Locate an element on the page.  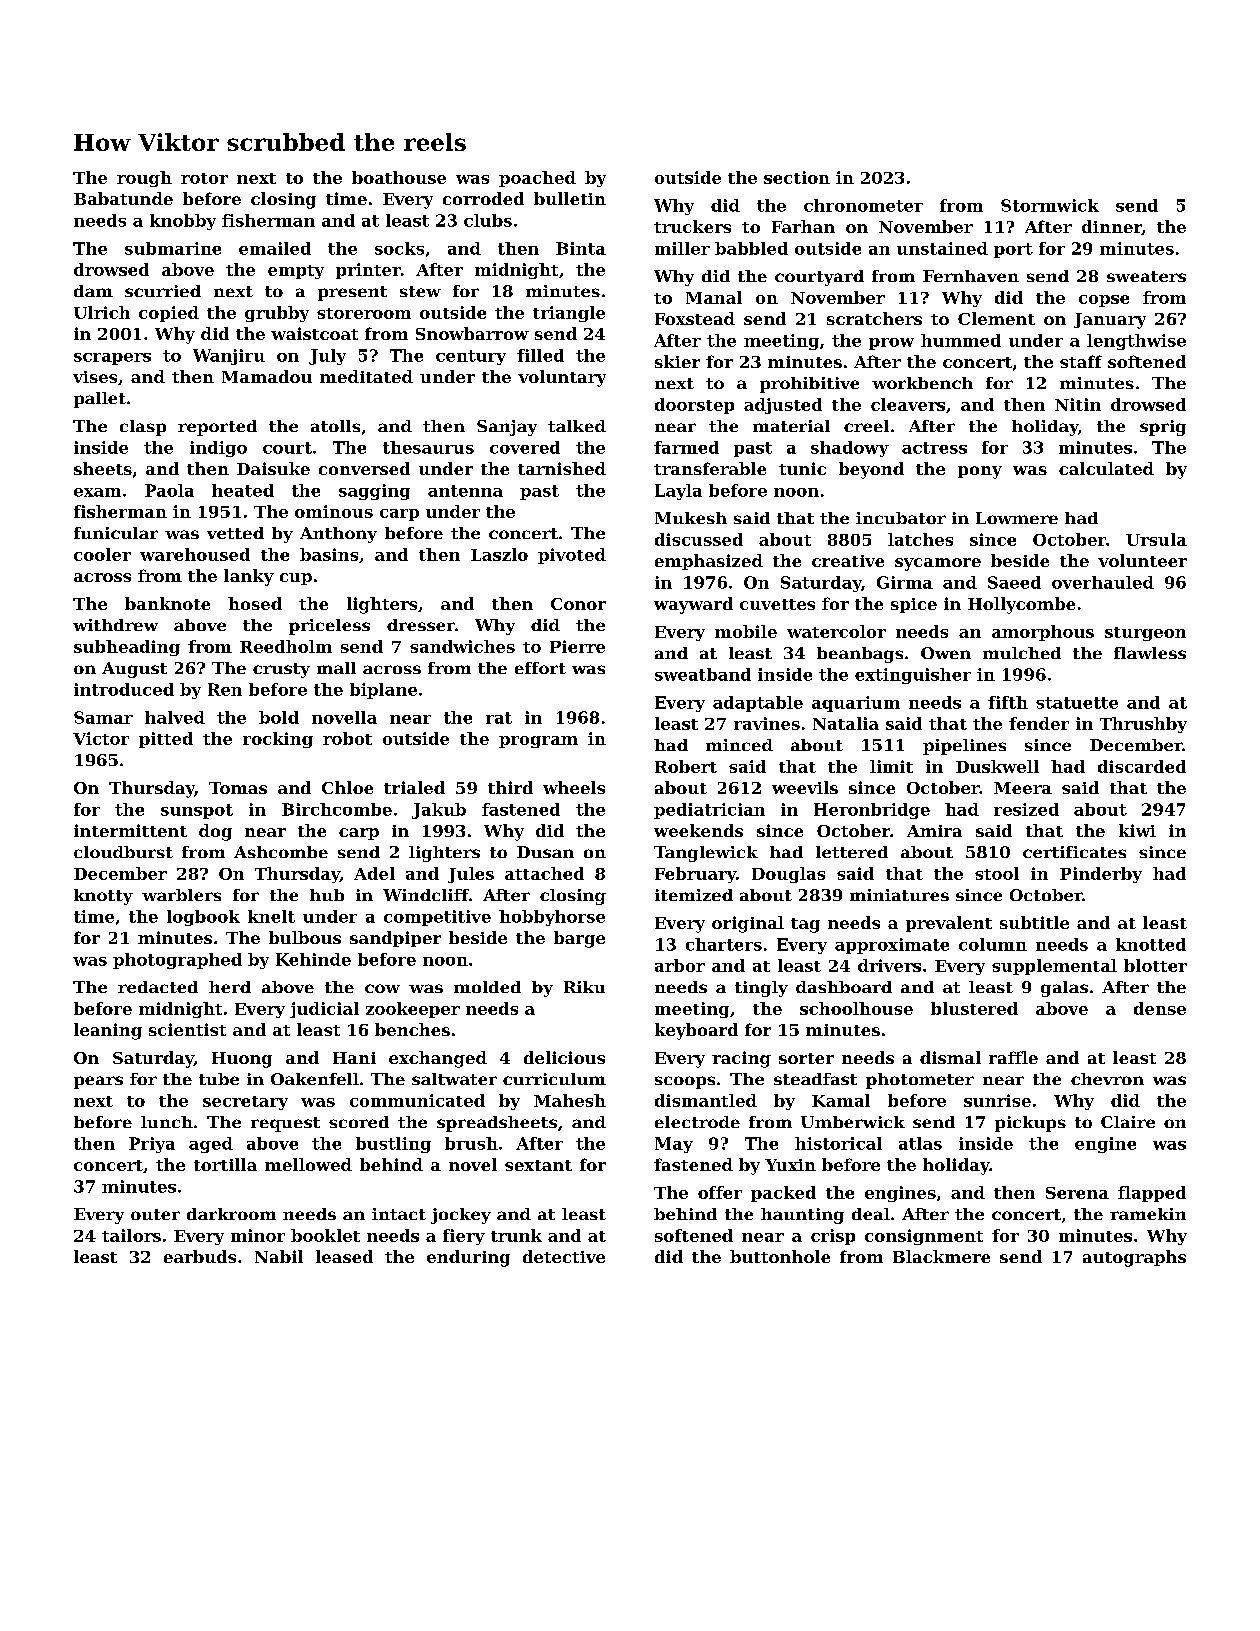
third is located at coordinates (510, 787).
